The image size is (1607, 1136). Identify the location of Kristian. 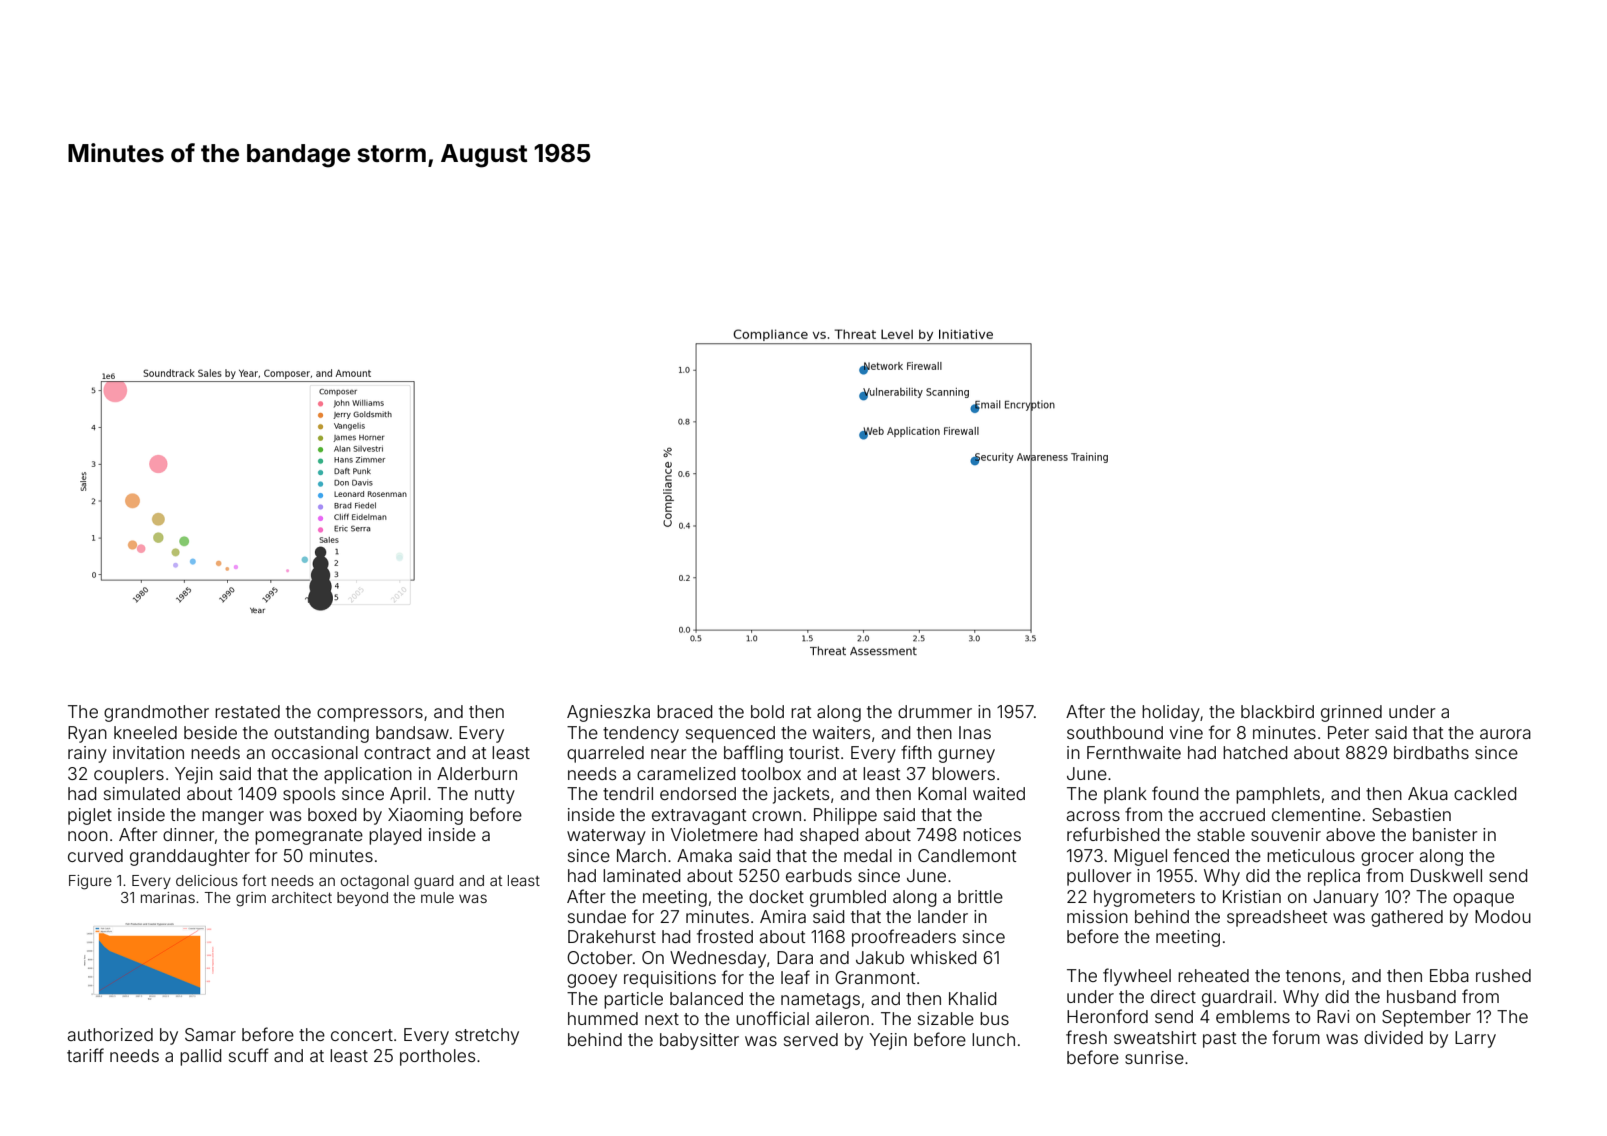
(1252, 896).
